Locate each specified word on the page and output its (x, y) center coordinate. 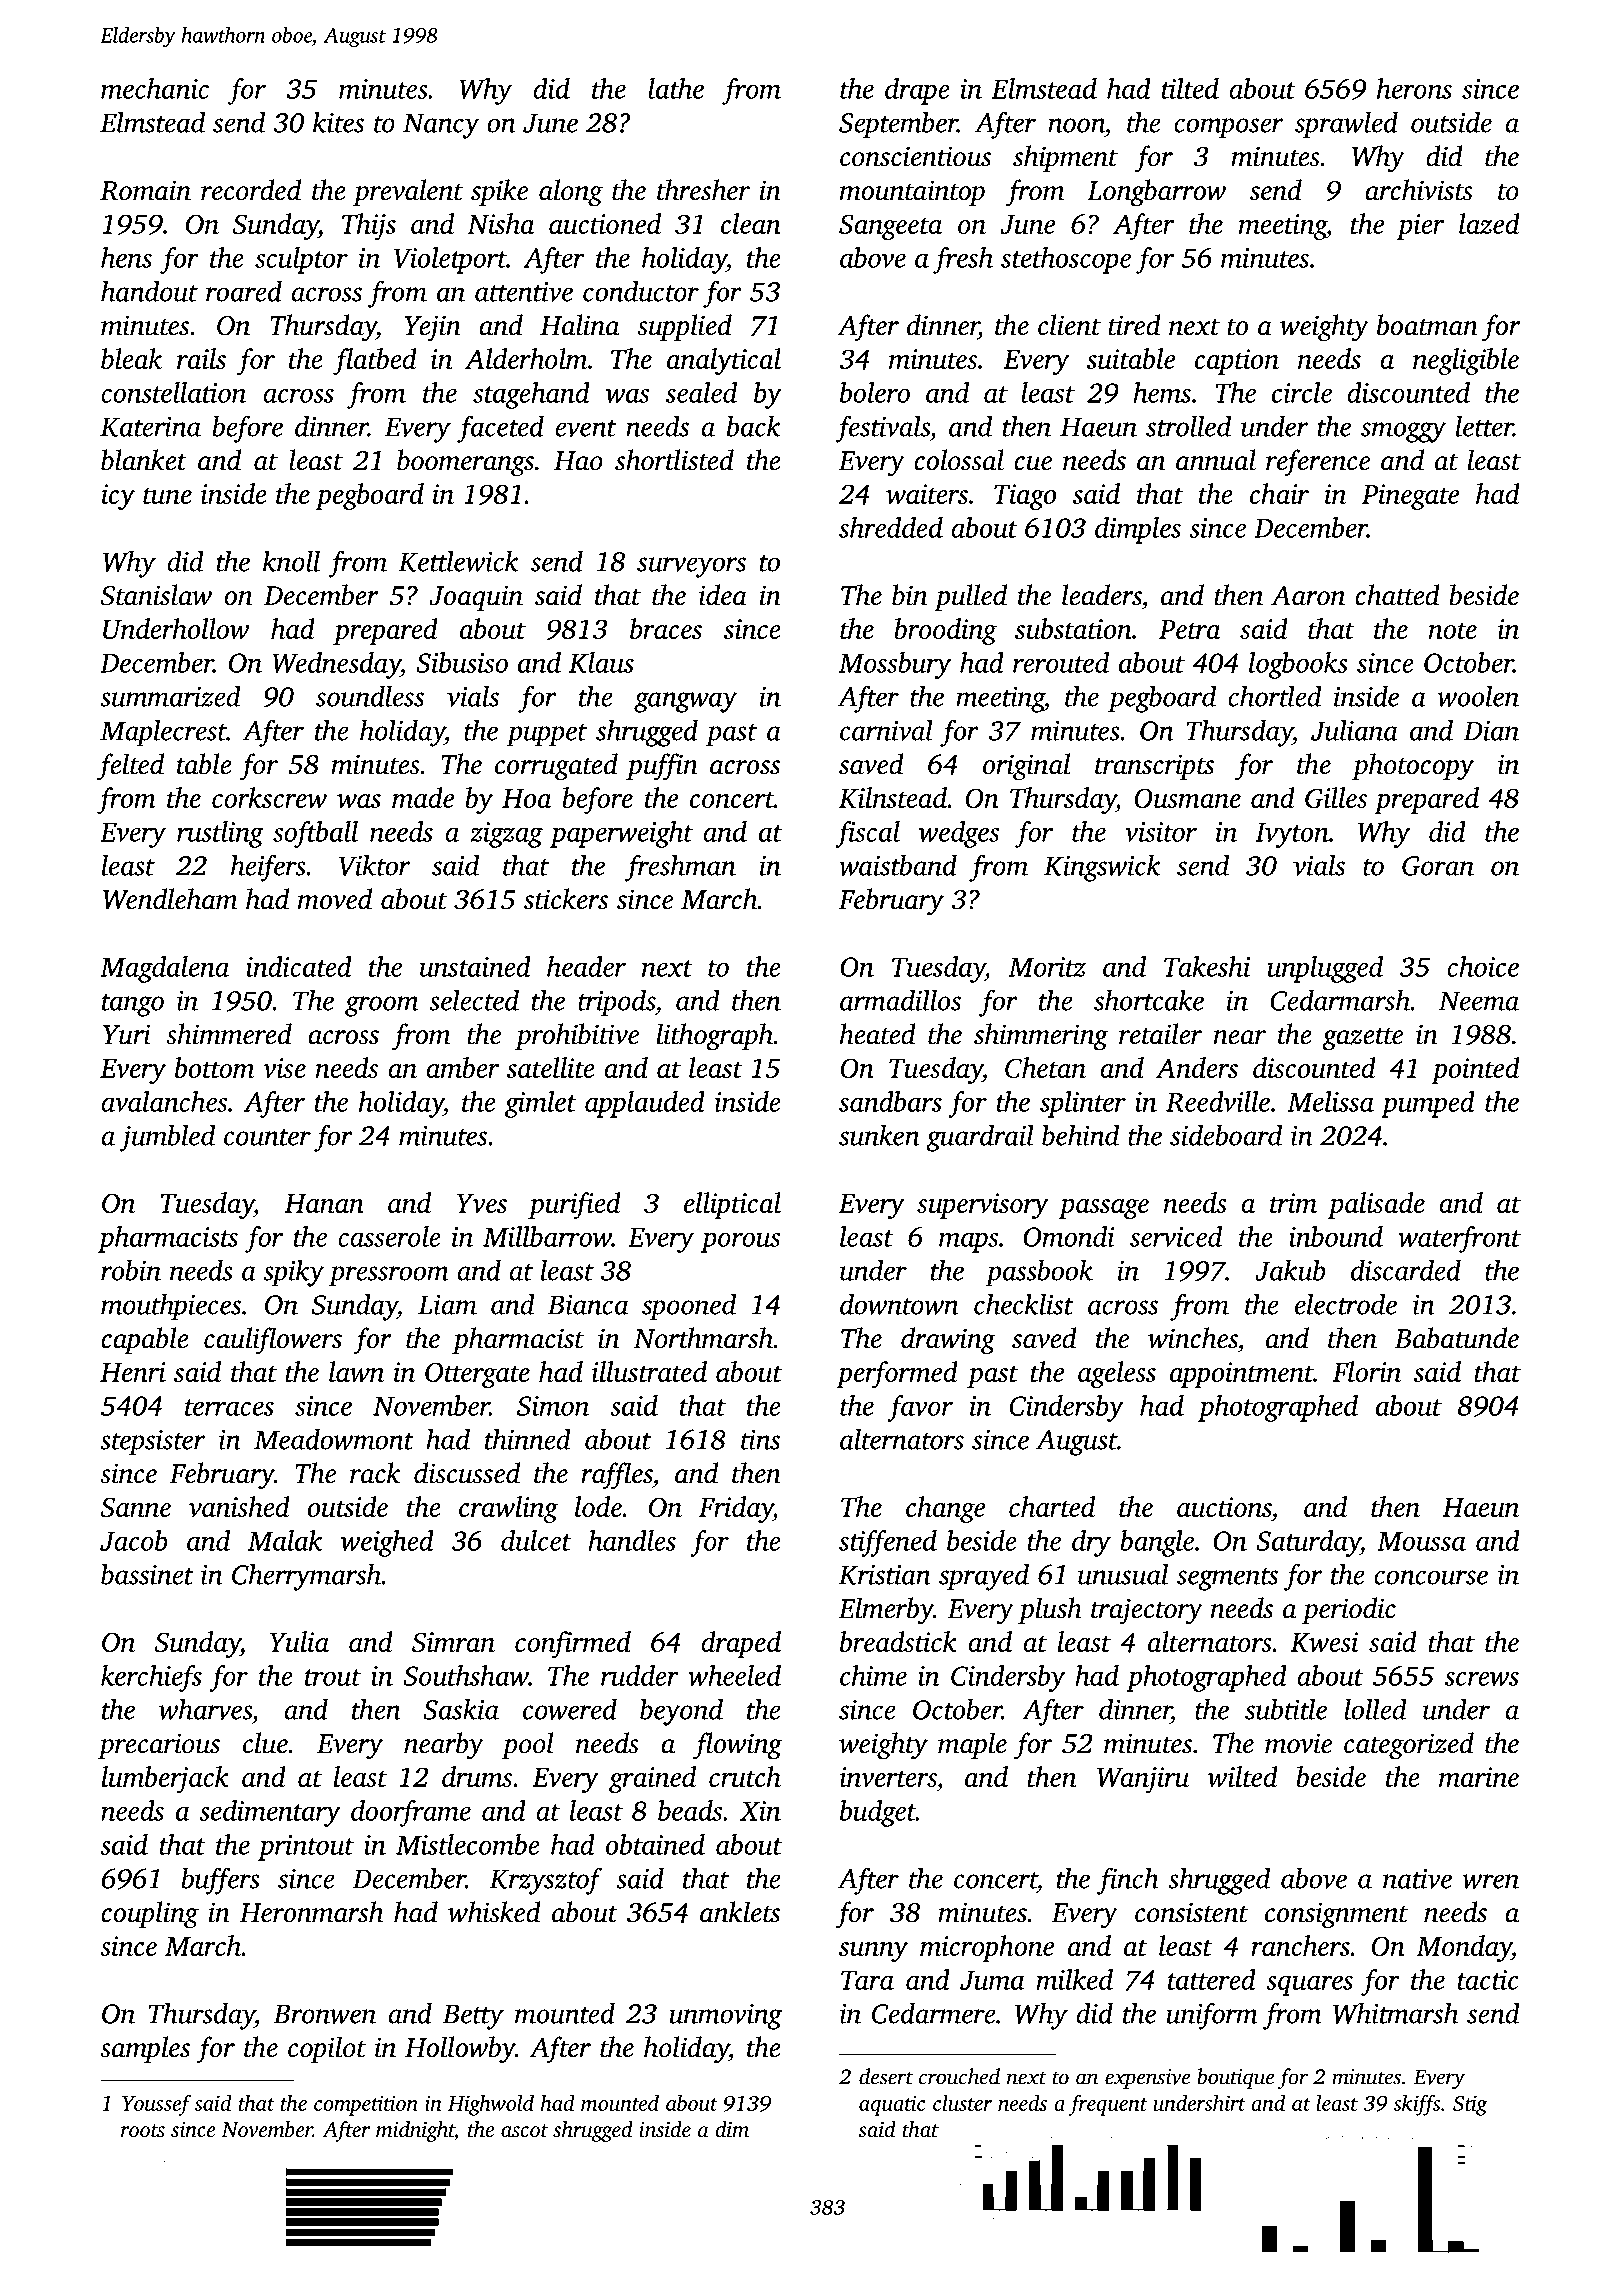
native (1417, 1879)
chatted (1397, 595)
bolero (875, 392)
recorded (251, 190)
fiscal (867, 834)
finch (1128, 1881)
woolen (1478, 696)
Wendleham (170, 899)
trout (333, 1677)
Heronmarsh (311, 1912)
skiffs (1417, 2105)
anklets (740, 1912)
